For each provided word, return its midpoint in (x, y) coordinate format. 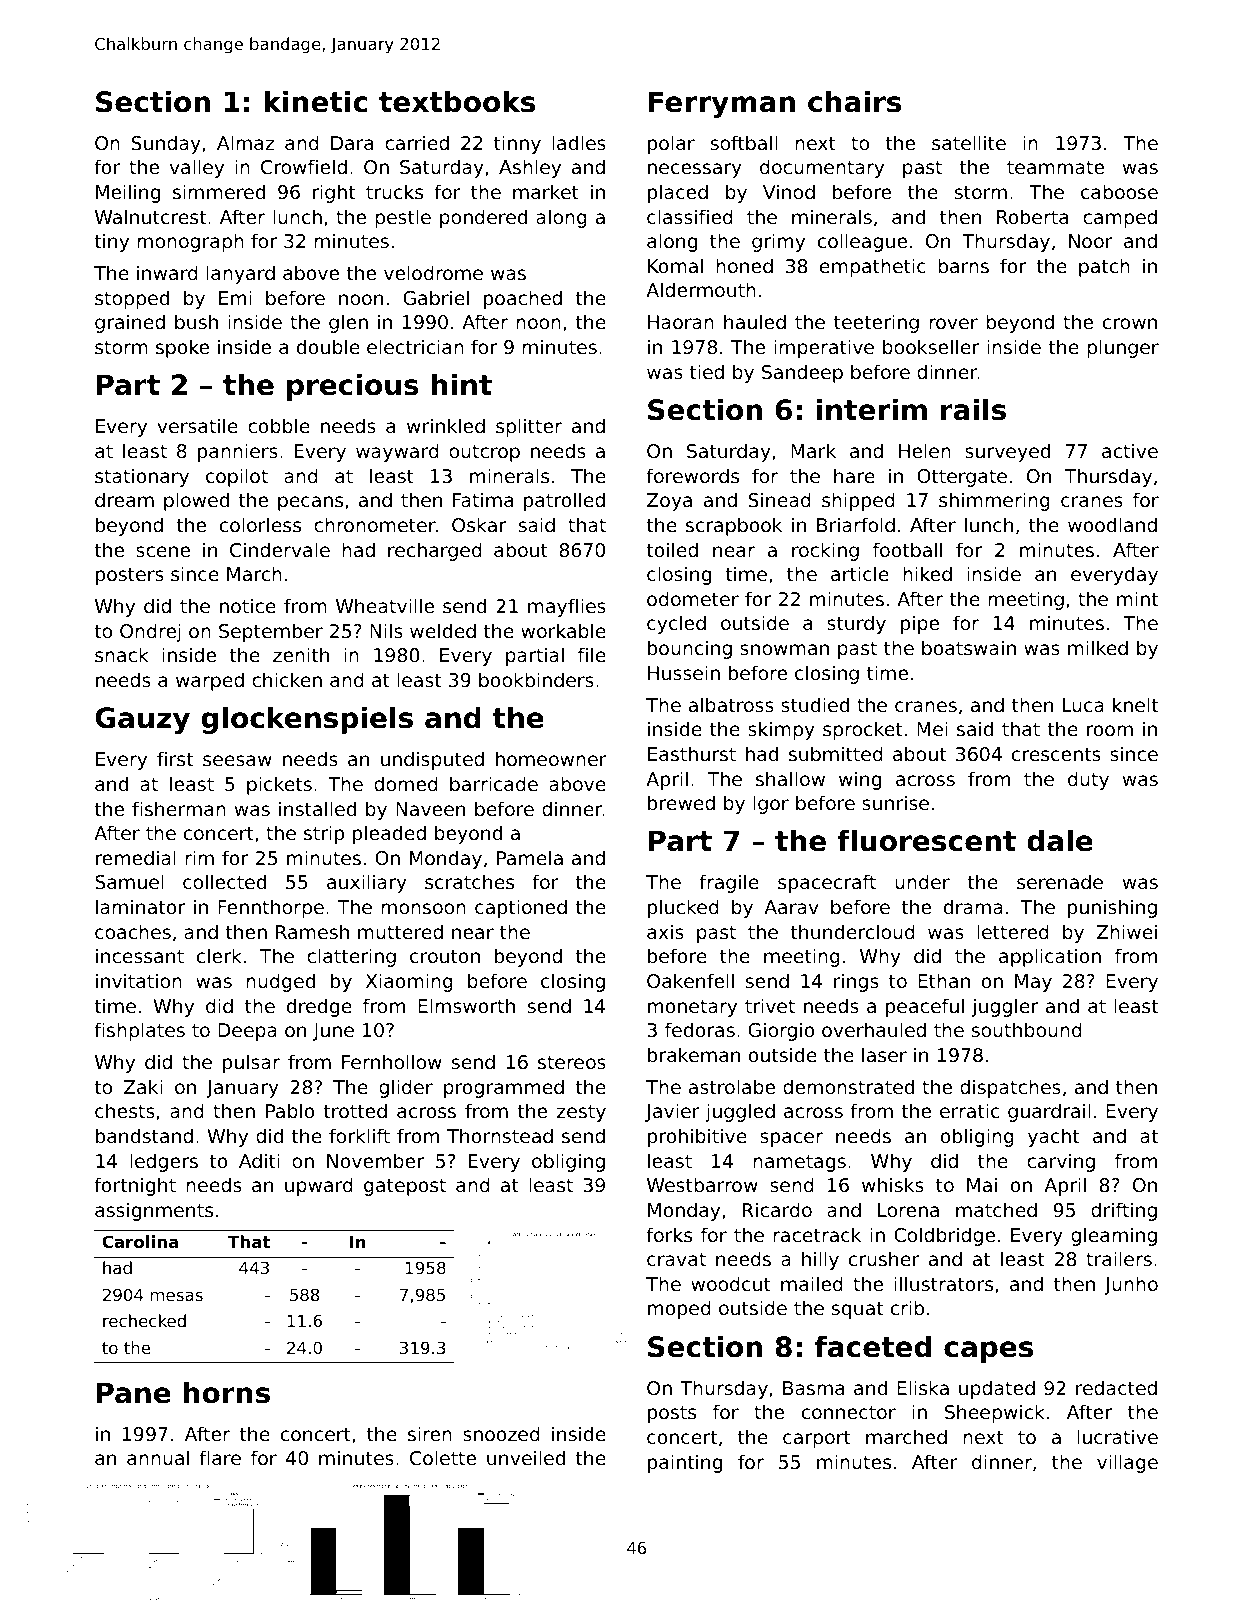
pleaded (389, 834)
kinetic (315, 101)
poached (523, 299)
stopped (132, 299)
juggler (1005, 1007)
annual (158, 1457)
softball (744, 142)
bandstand (144, 1135)
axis (665, 931)
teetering (876, 323)
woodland (1112, 524)
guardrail (1049, 1112)
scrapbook (734, 526)
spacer (791, 1139)
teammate (1055, 167)
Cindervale (280, 549)
